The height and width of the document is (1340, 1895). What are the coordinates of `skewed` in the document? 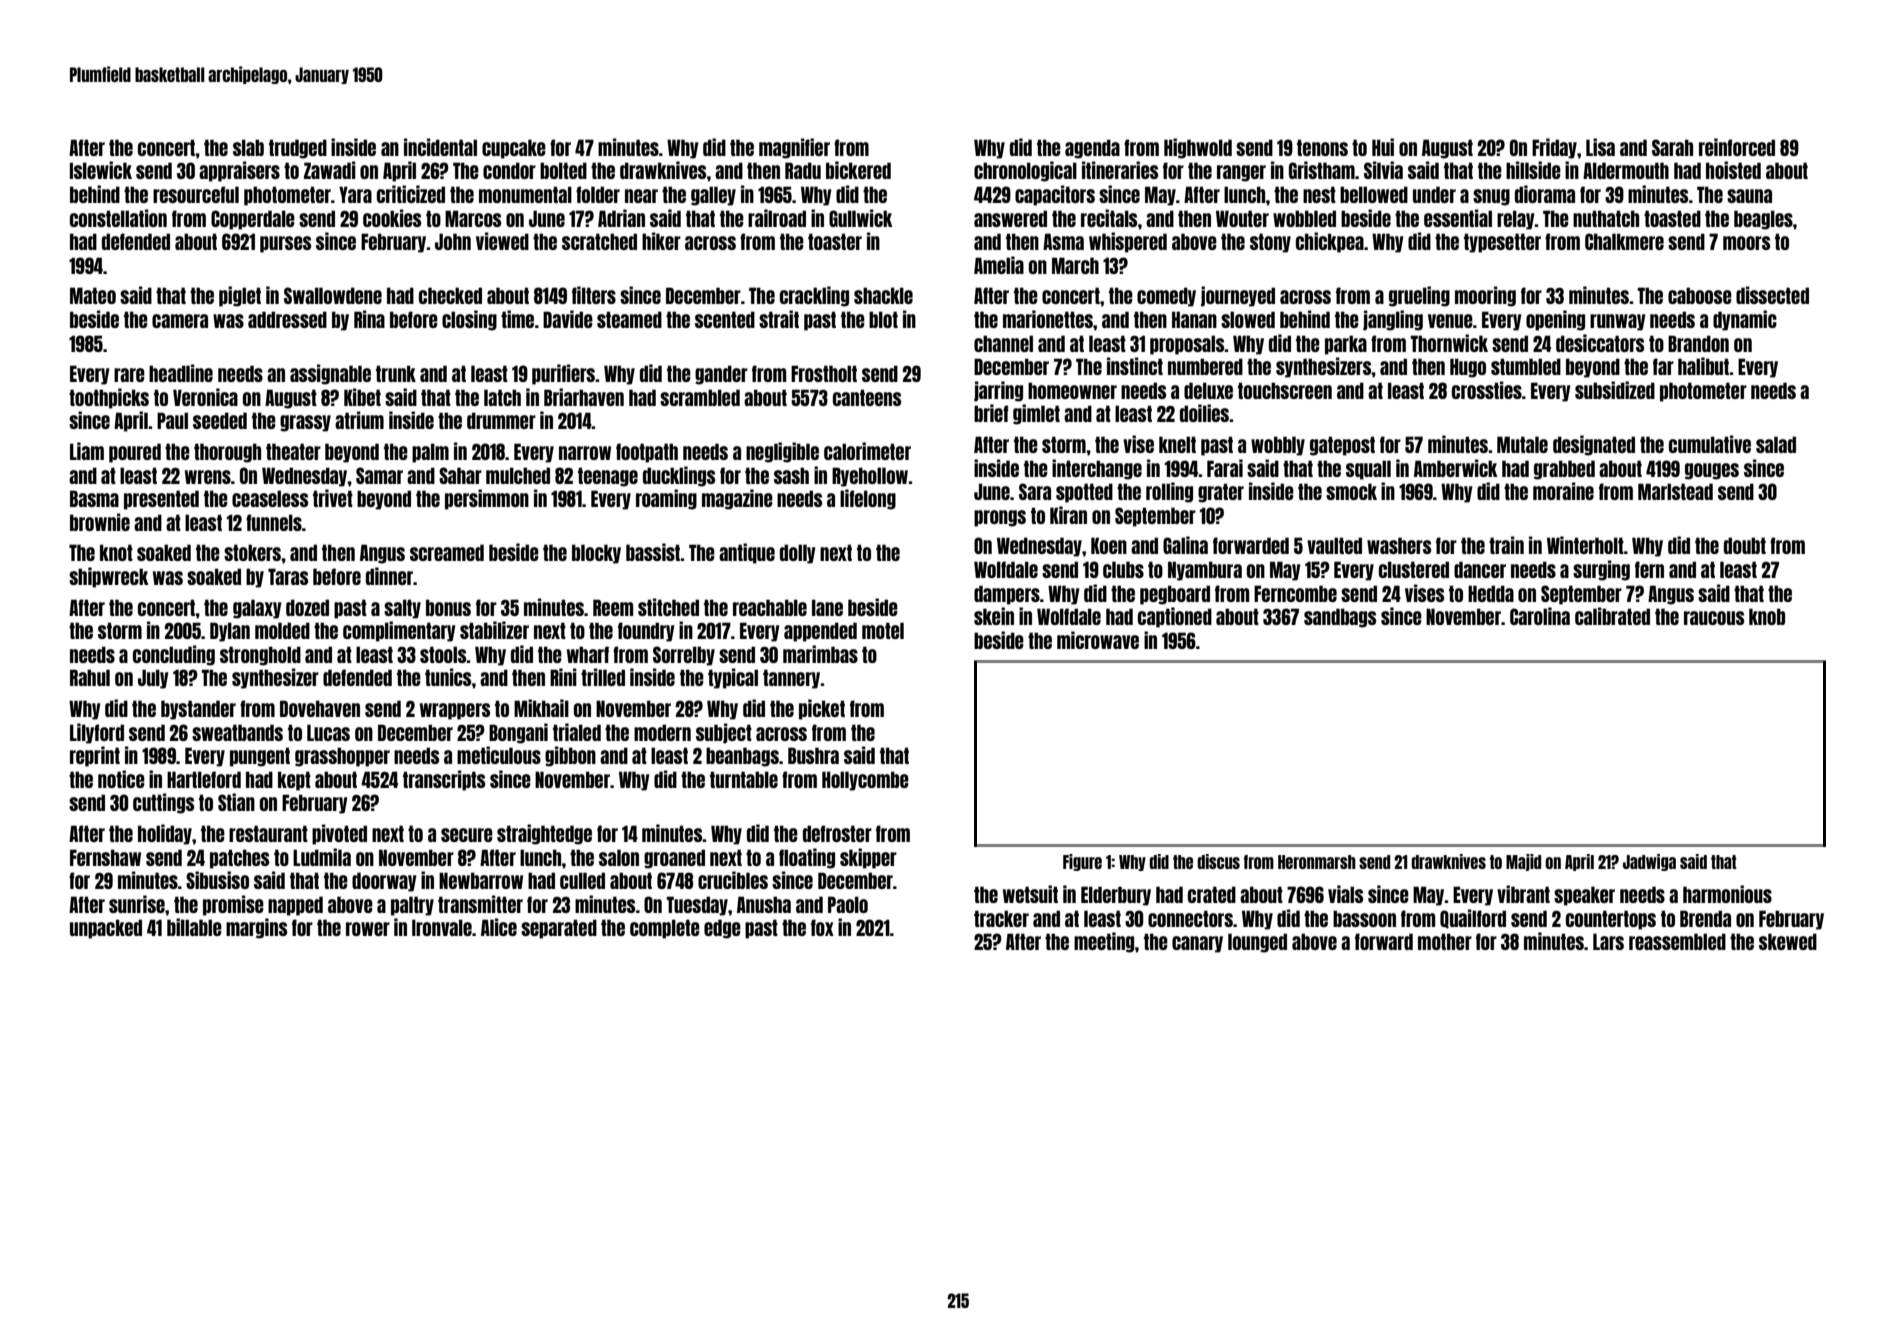 It's located at (1788, 941).
